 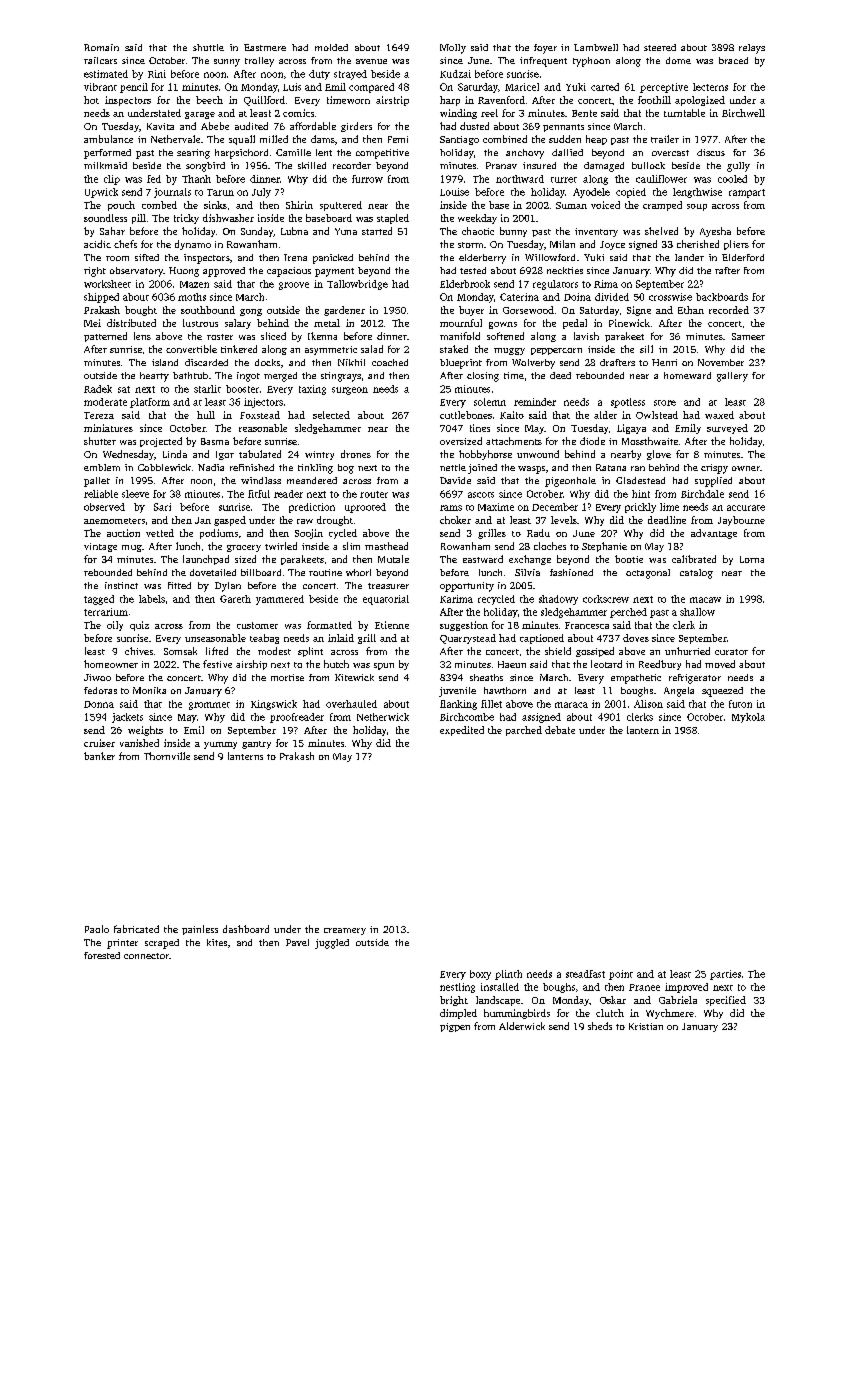 What do you see at coordinates (453, 49) in the document?
I see `Molly` at bounding box center [453, 49].
